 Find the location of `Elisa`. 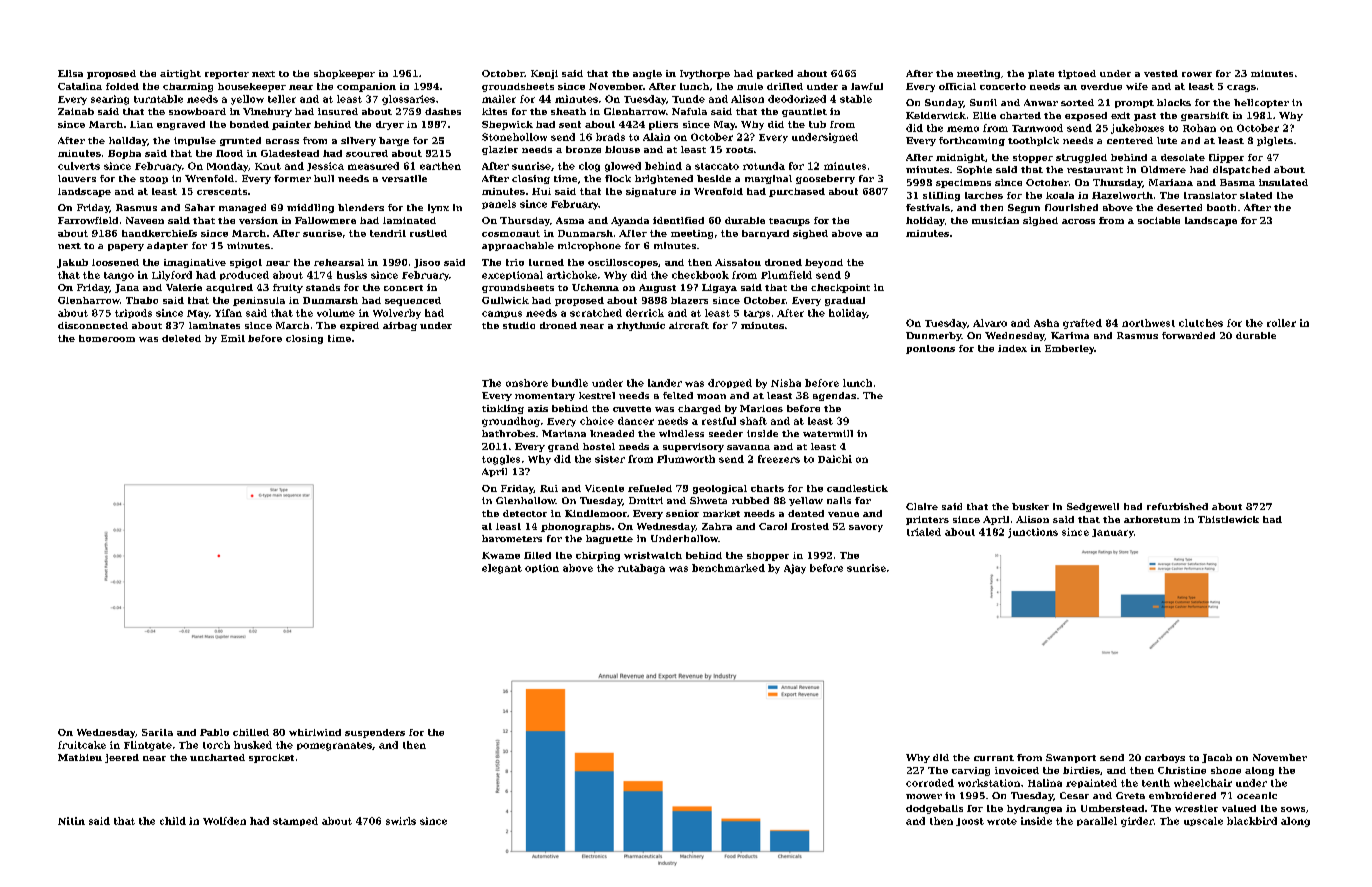

Elisa is located at coordinates (70, 73).
